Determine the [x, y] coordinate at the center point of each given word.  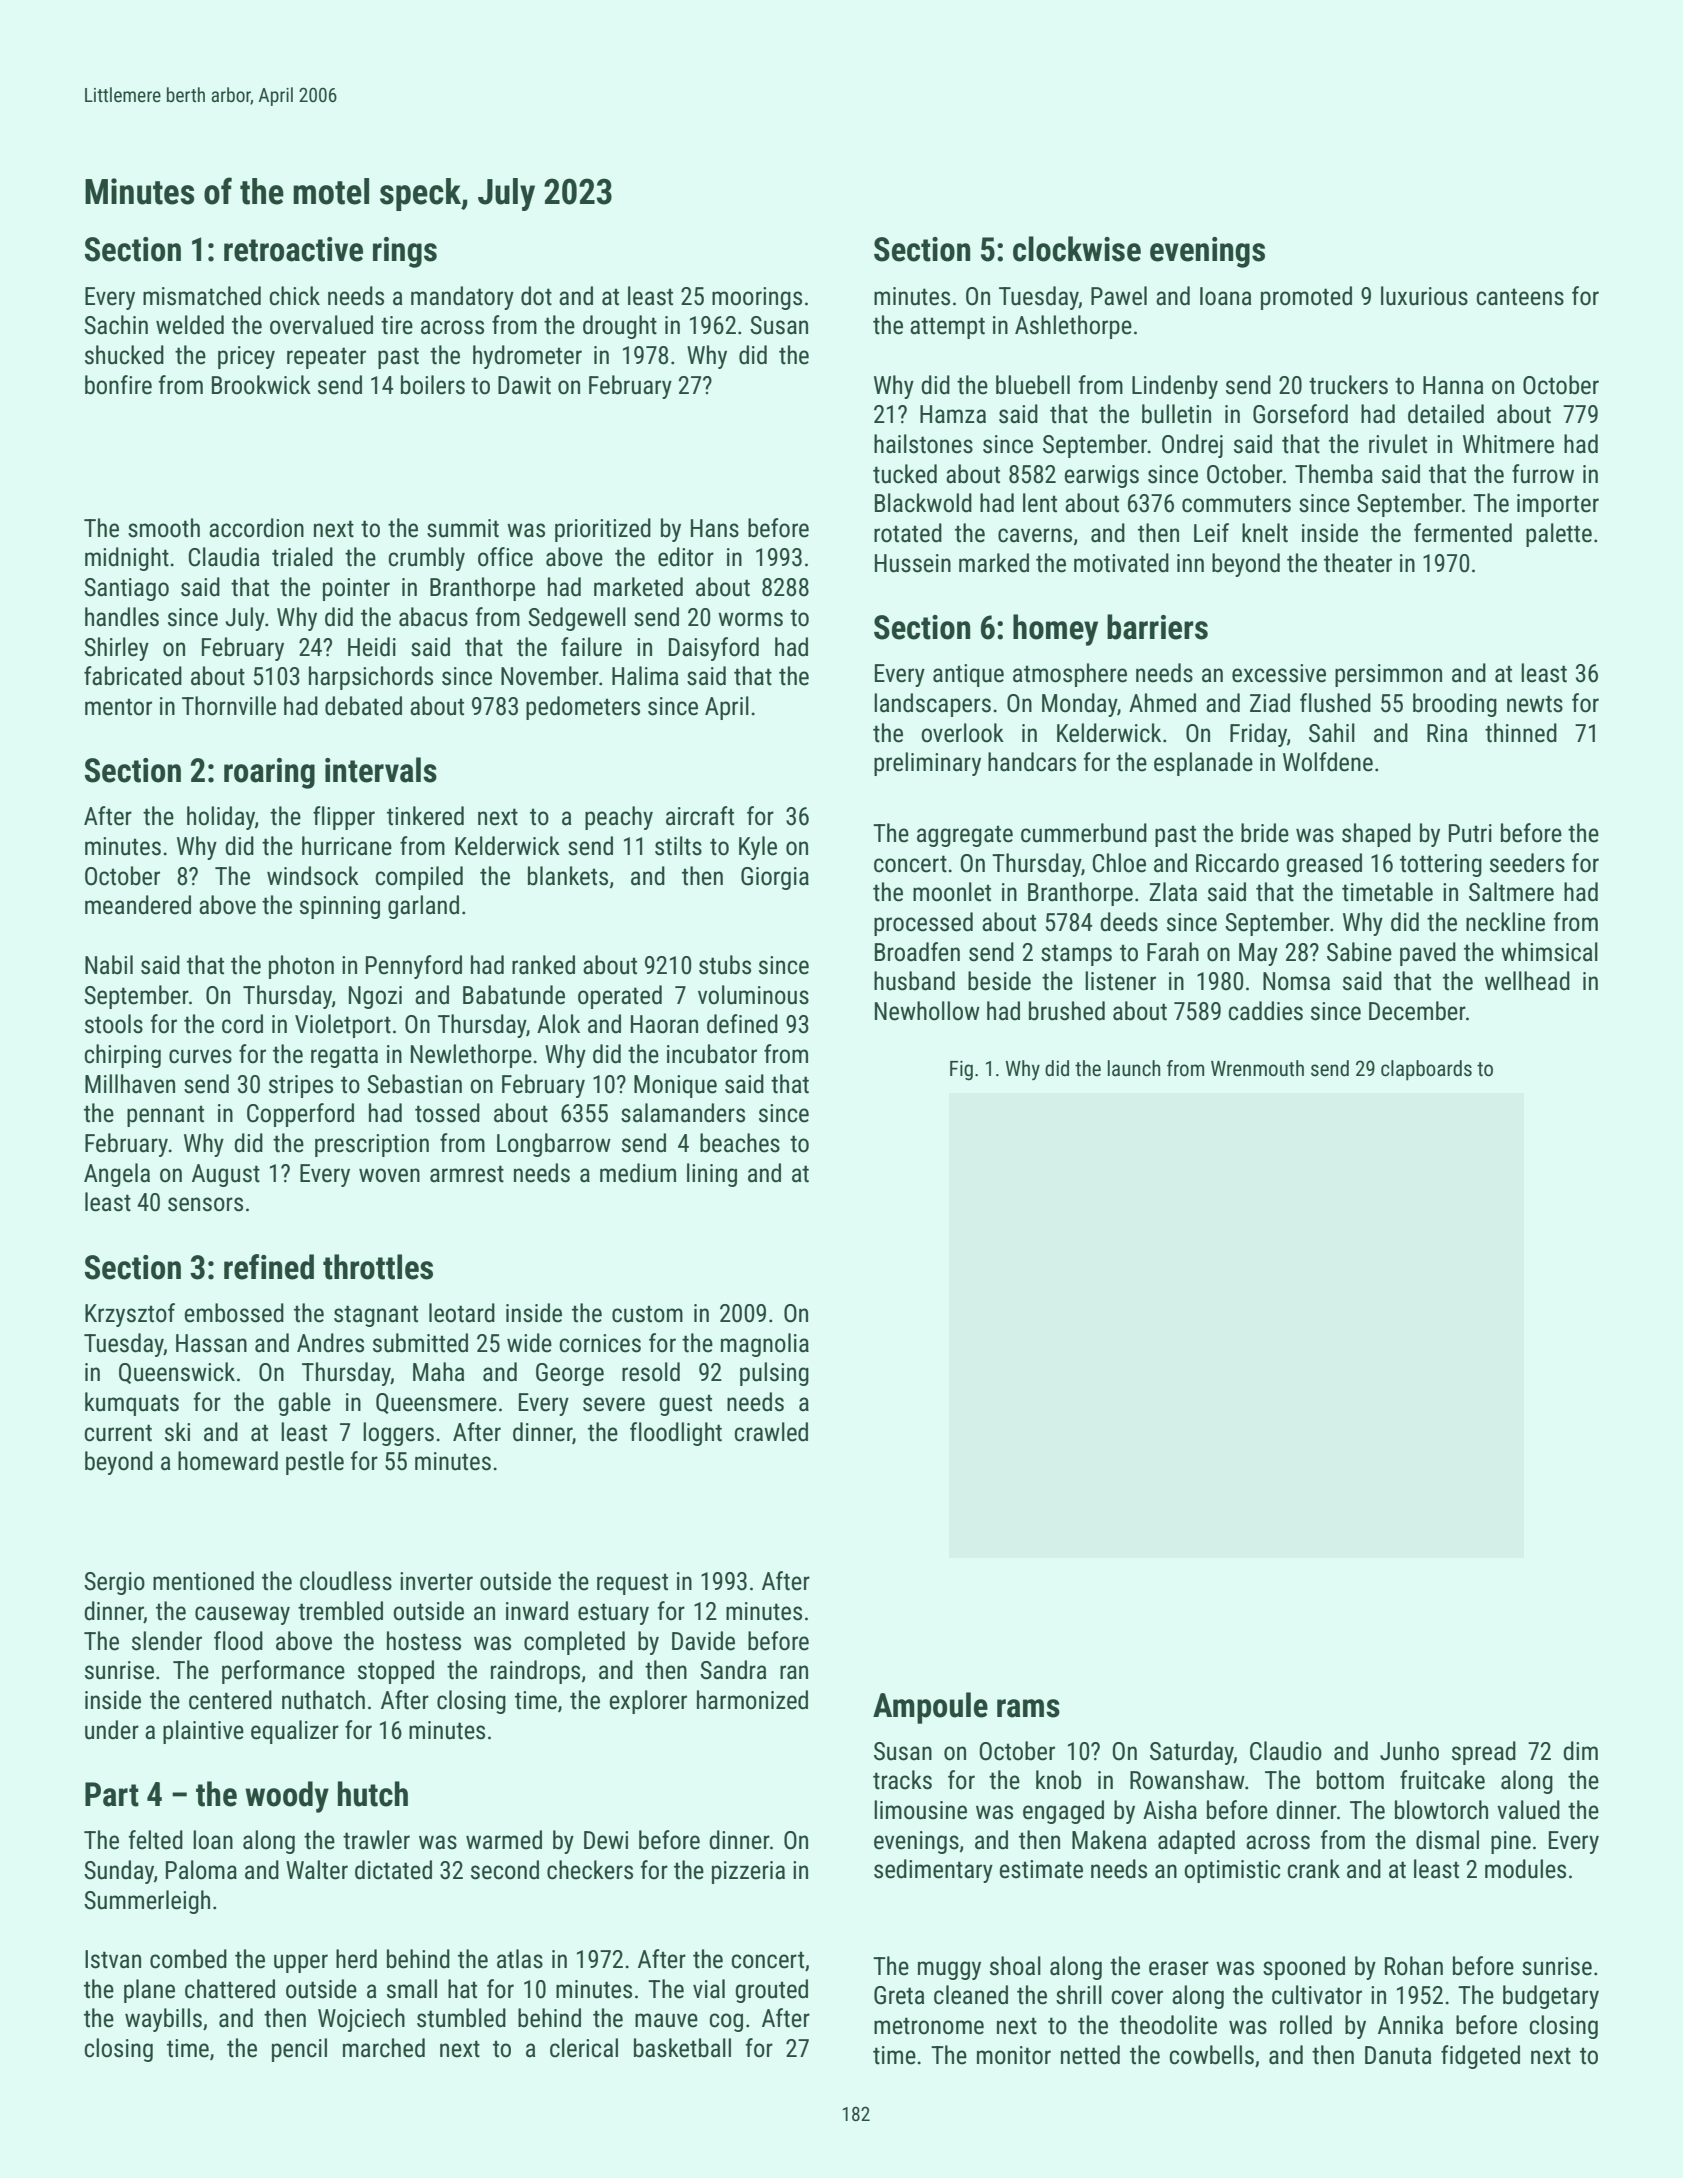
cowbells [1211, 2055]
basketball [682, 2048]
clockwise [1077, 249]
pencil [299, 2050]
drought [620, 327]
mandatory [462, 298]
